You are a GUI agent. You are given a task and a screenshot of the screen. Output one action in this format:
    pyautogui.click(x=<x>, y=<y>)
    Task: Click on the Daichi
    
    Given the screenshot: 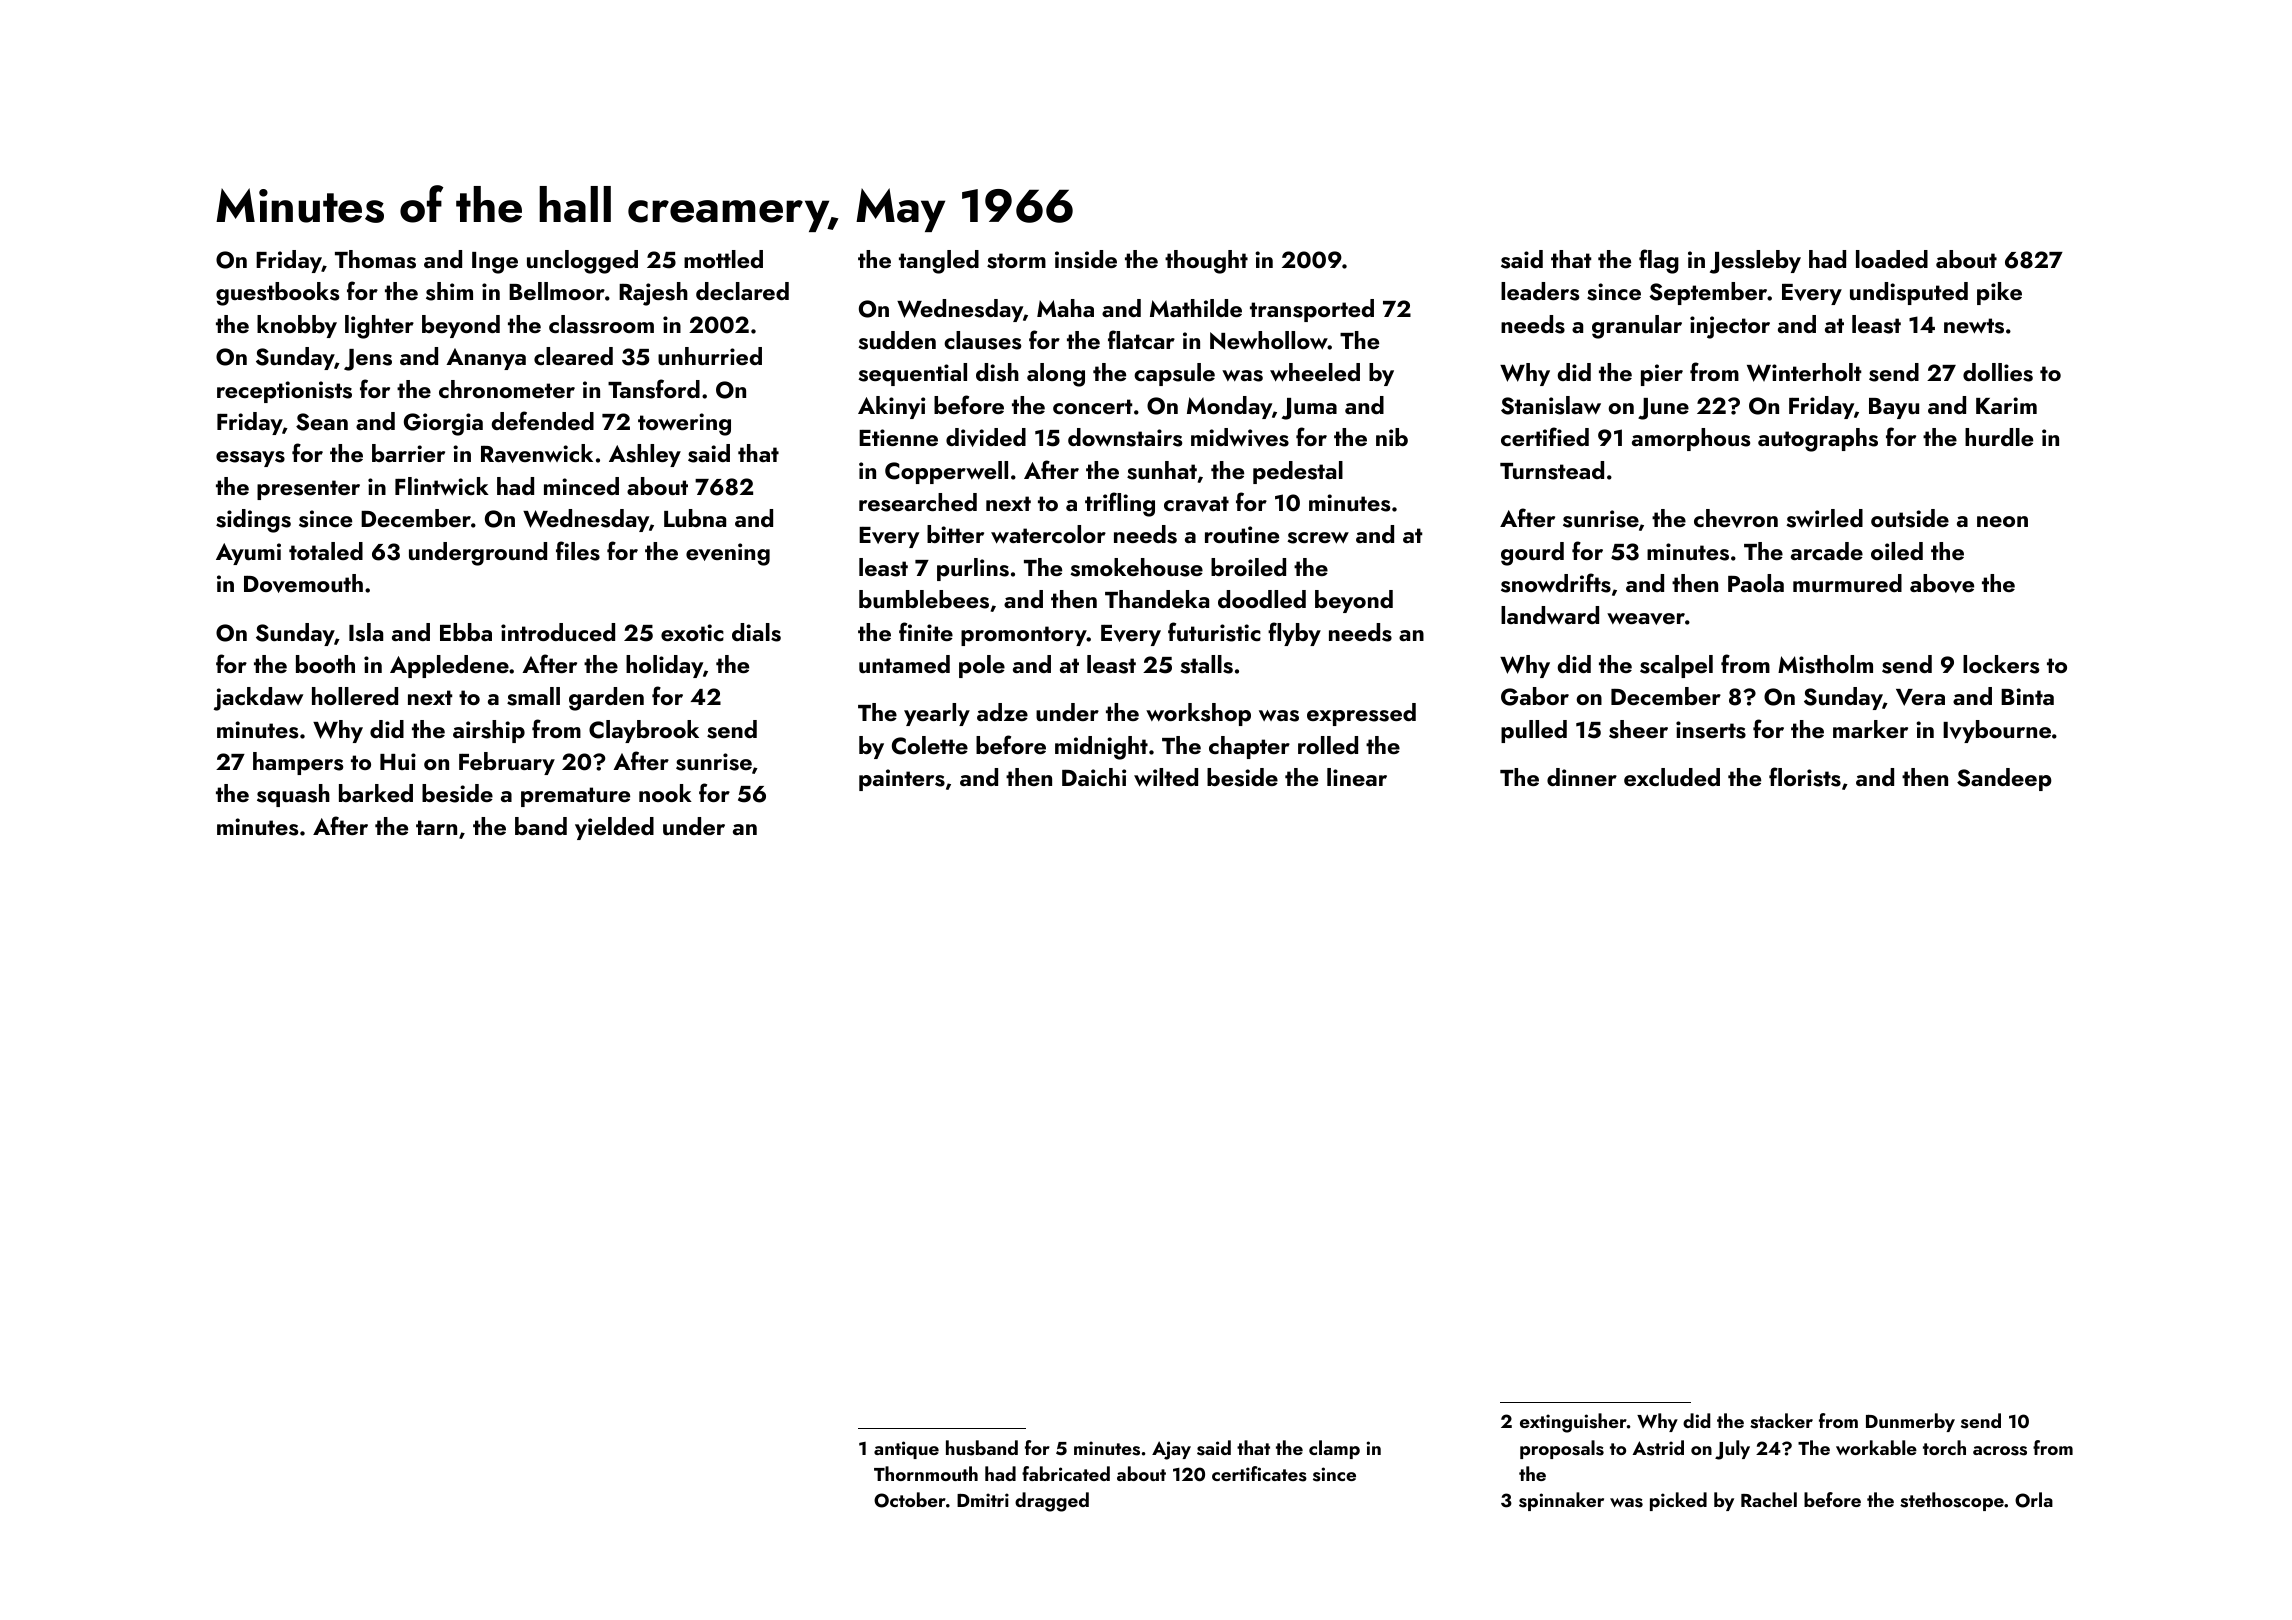 What is the action you would take?
    pyautogui.click(x=1094, y=777)
